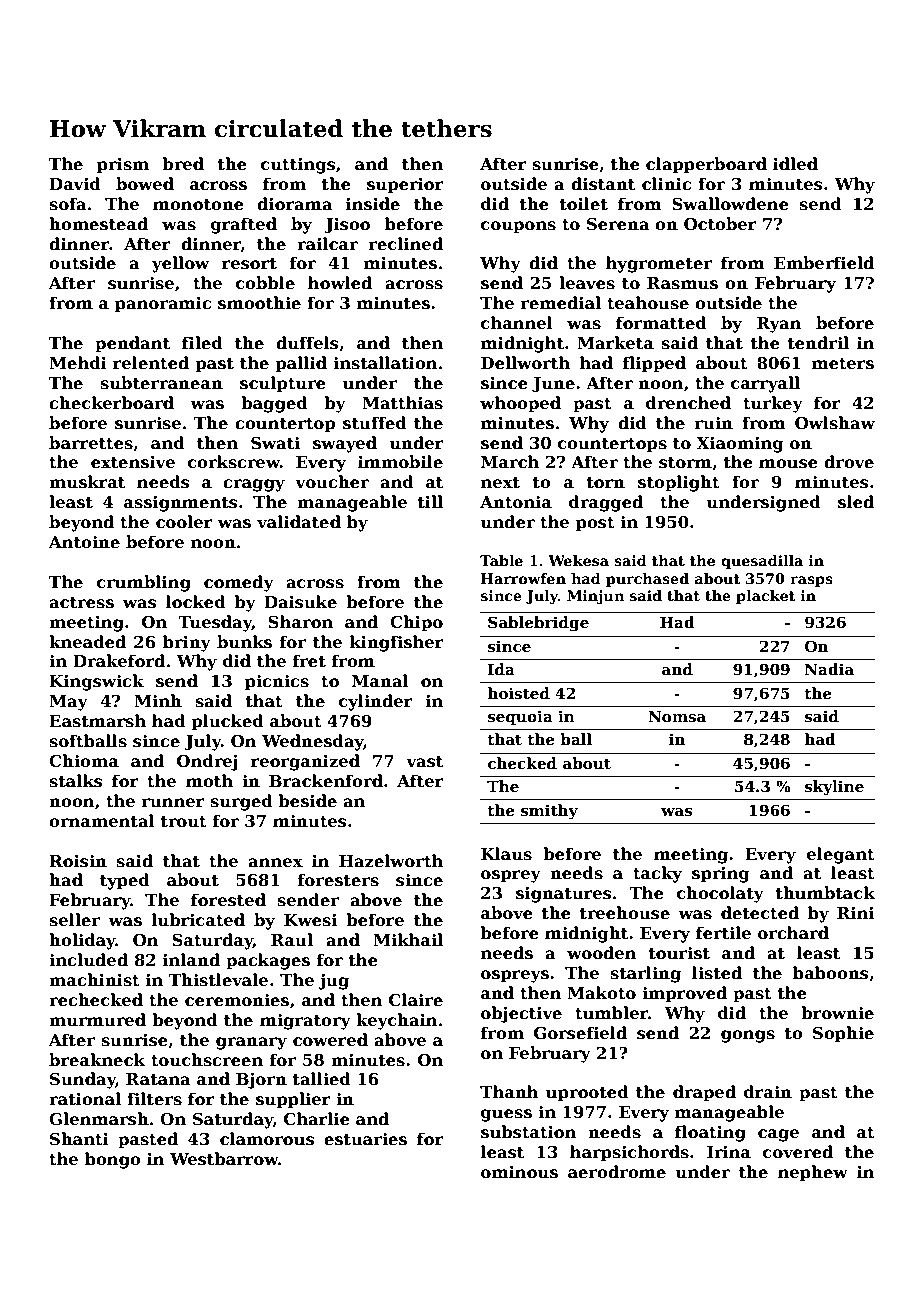 This image has height=1308, width=924. I want to click on bred, so click(183, 164).
